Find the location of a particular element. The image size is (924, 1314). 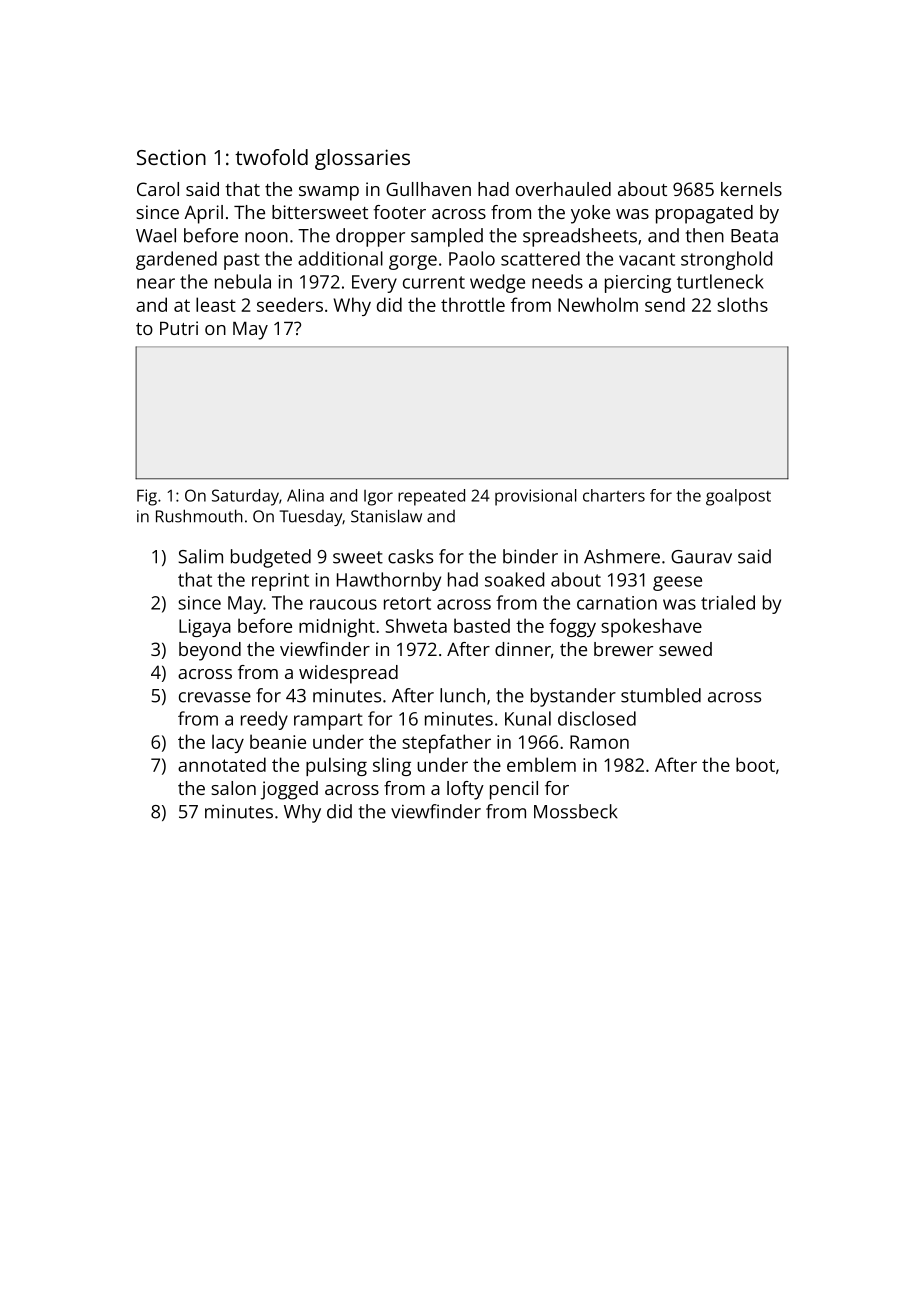

sloths is located at coordinates (742, 304).
